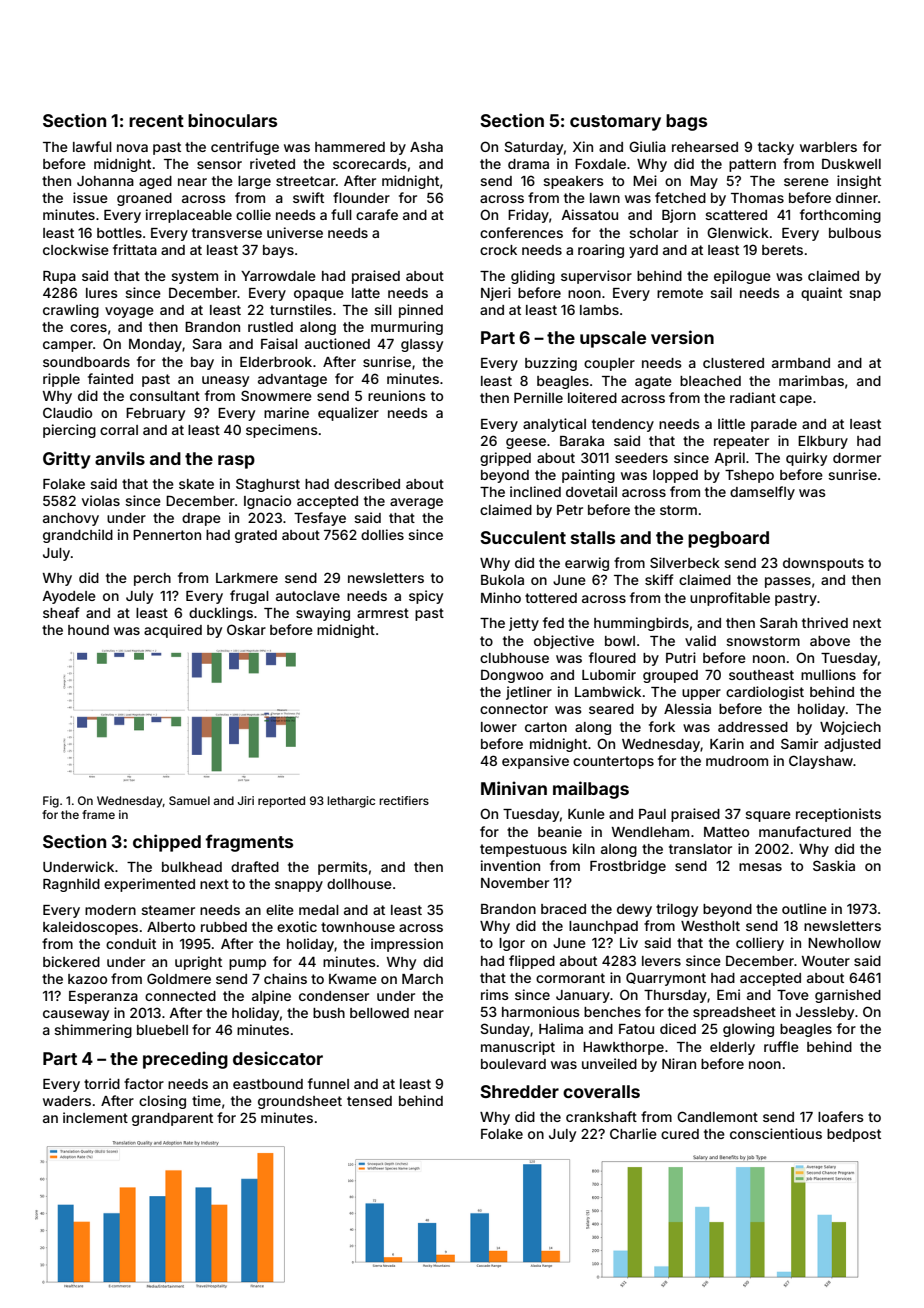 The height and width of the screenshot is (1308, 924). Describe the element at coordinates (811, 380) in the screenshot. I see `marimbas` at that location.
